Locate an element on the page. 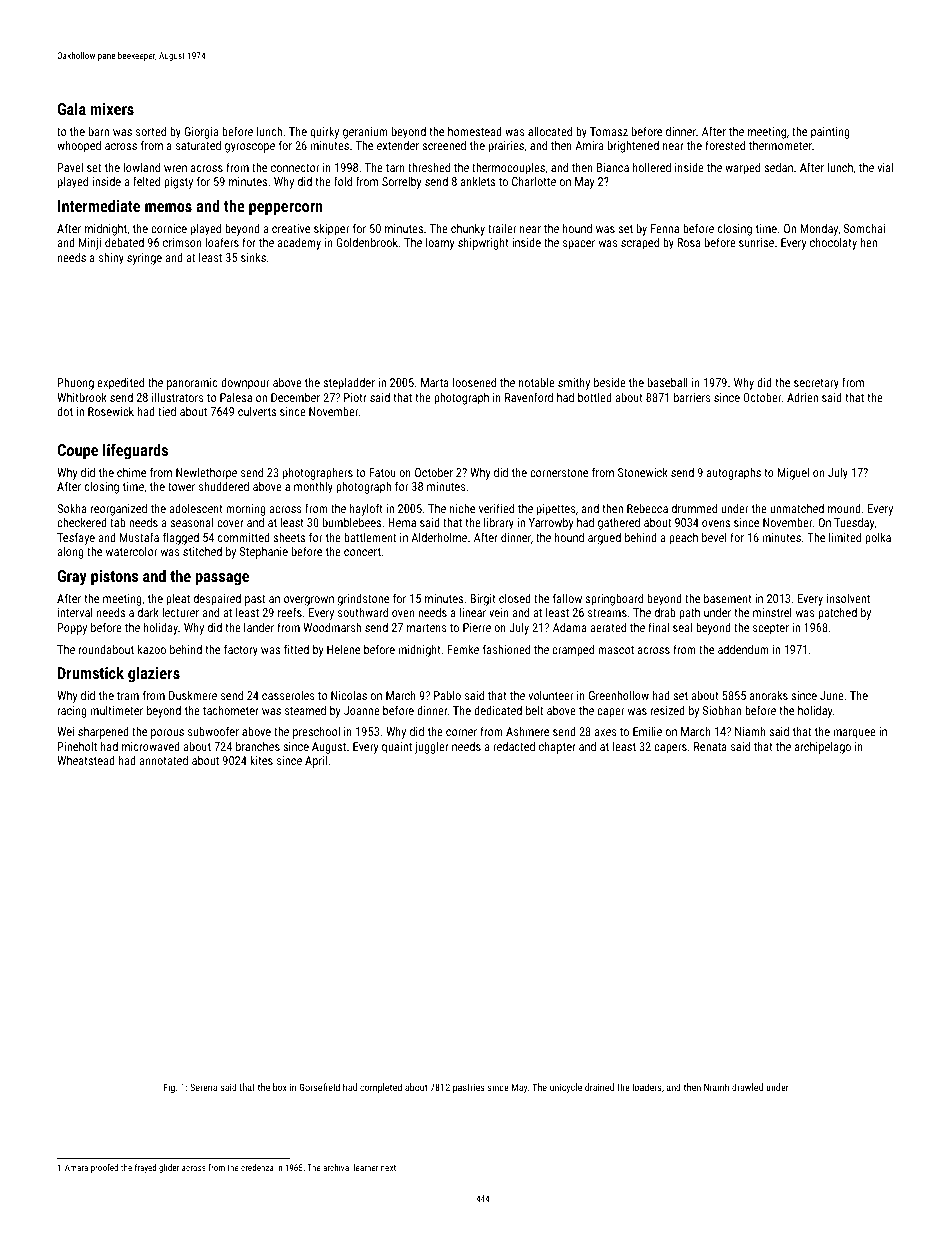  geranium is located at coordinates (365, 133).
